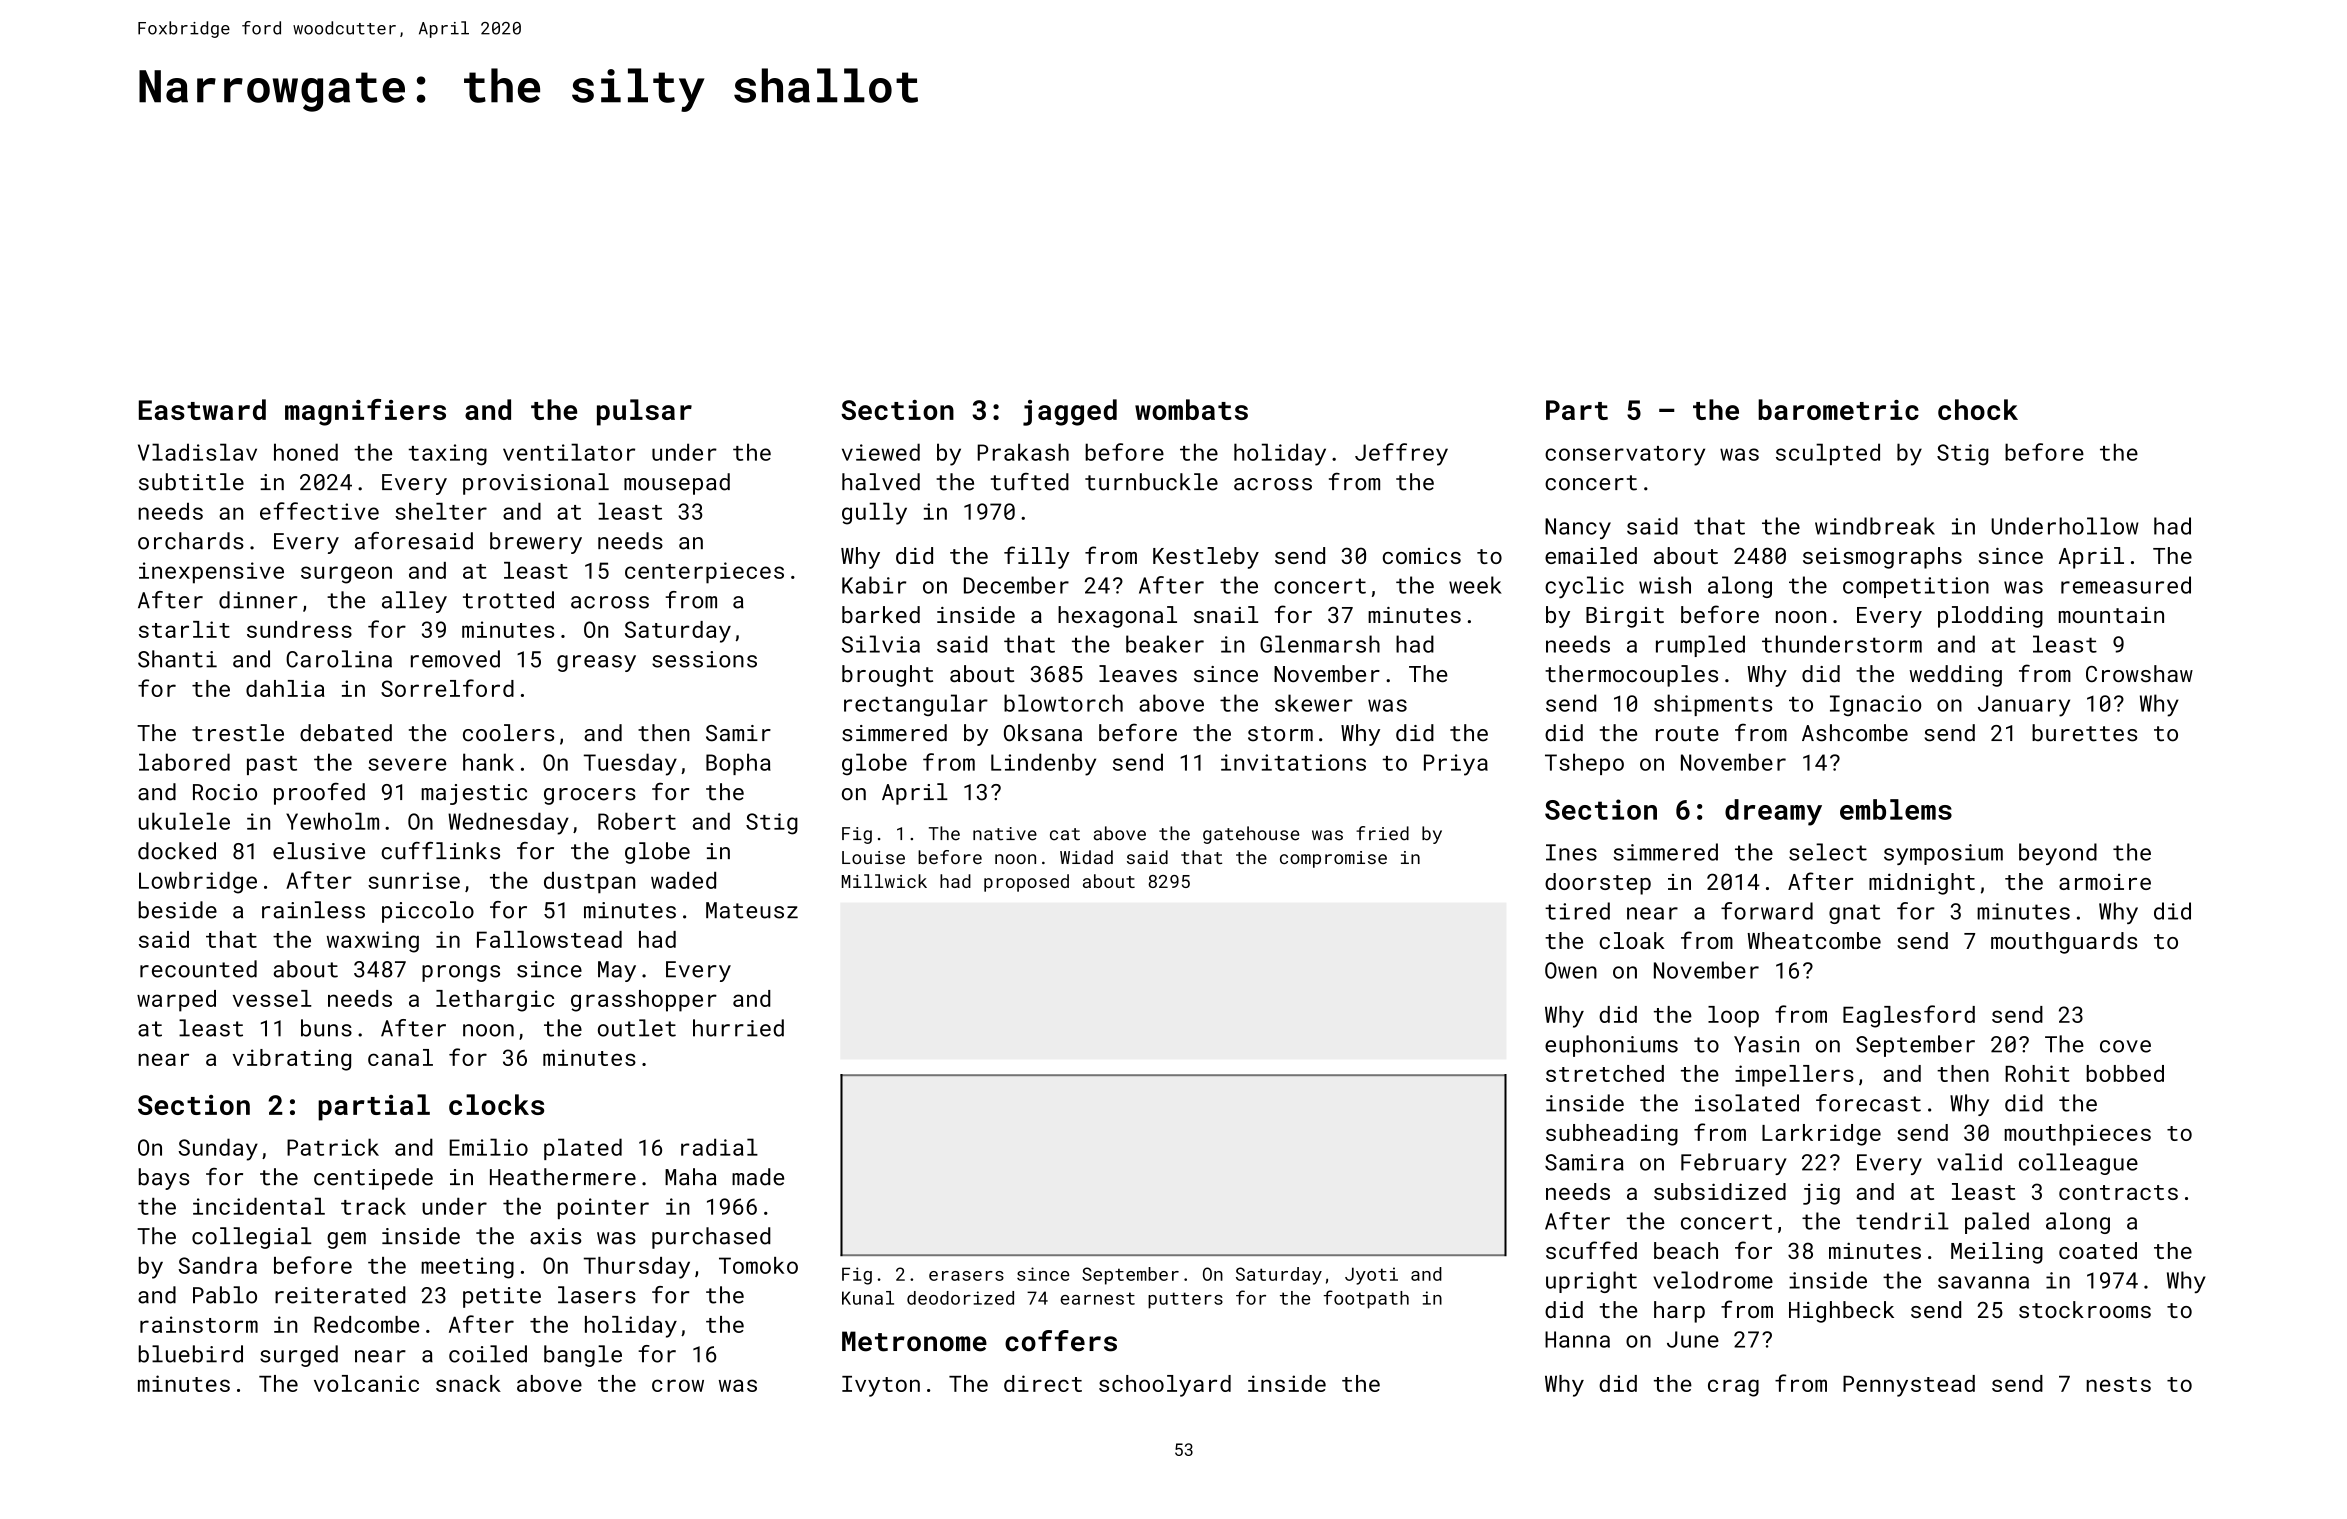 This screenshot has height=1519, width=2347. Describe the element at coordinates (1070, 412) in the screenshot. I see `jagged` at that location.
